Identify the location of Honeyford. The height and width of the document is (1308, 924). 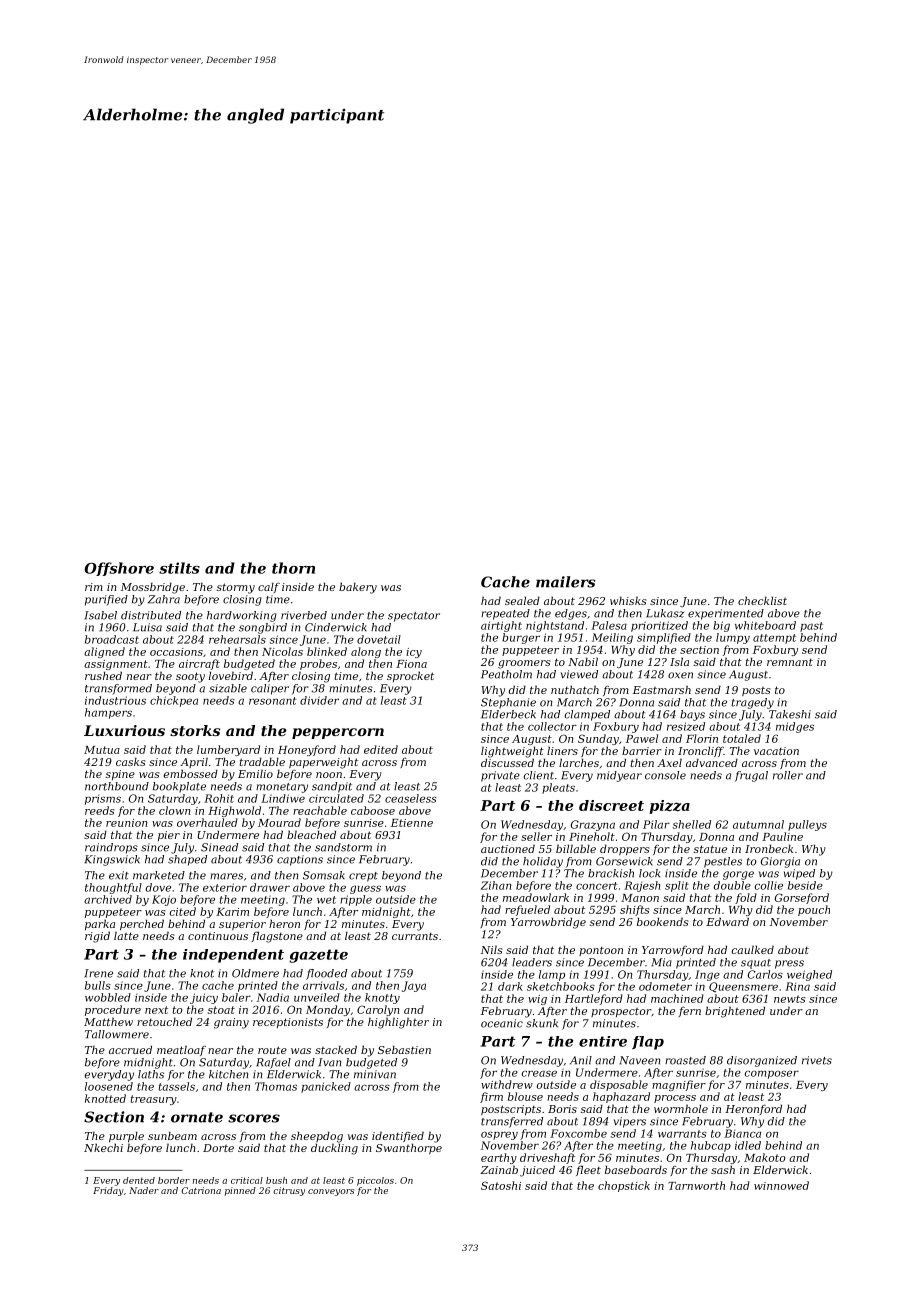
(307, 750).
